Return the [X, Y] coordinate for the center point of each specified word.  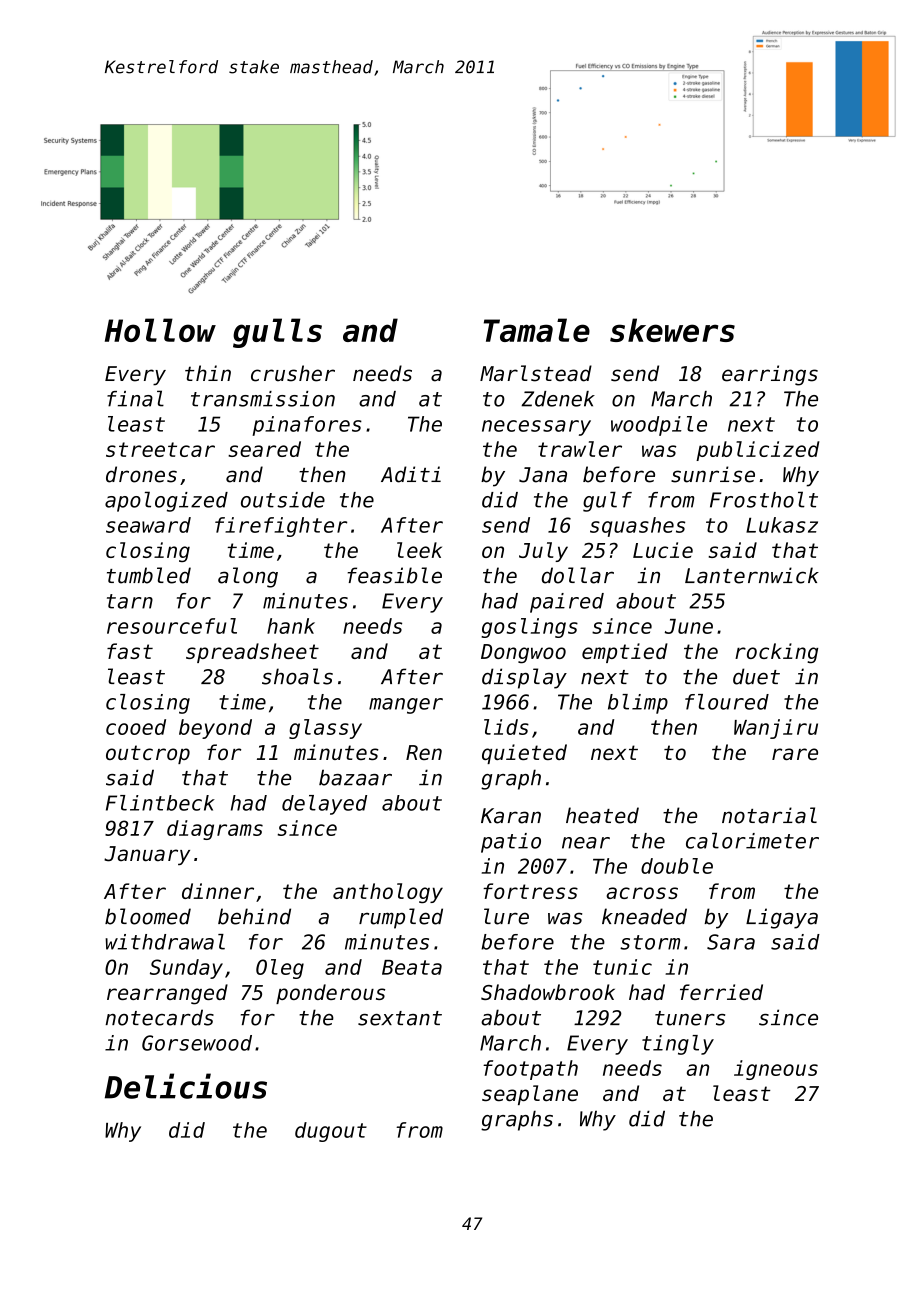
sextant [400, 1018]
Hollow [160, 330]
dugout [331, 1132]
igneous [776, 1070]
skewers [672, 330]
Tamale [537, 330]
